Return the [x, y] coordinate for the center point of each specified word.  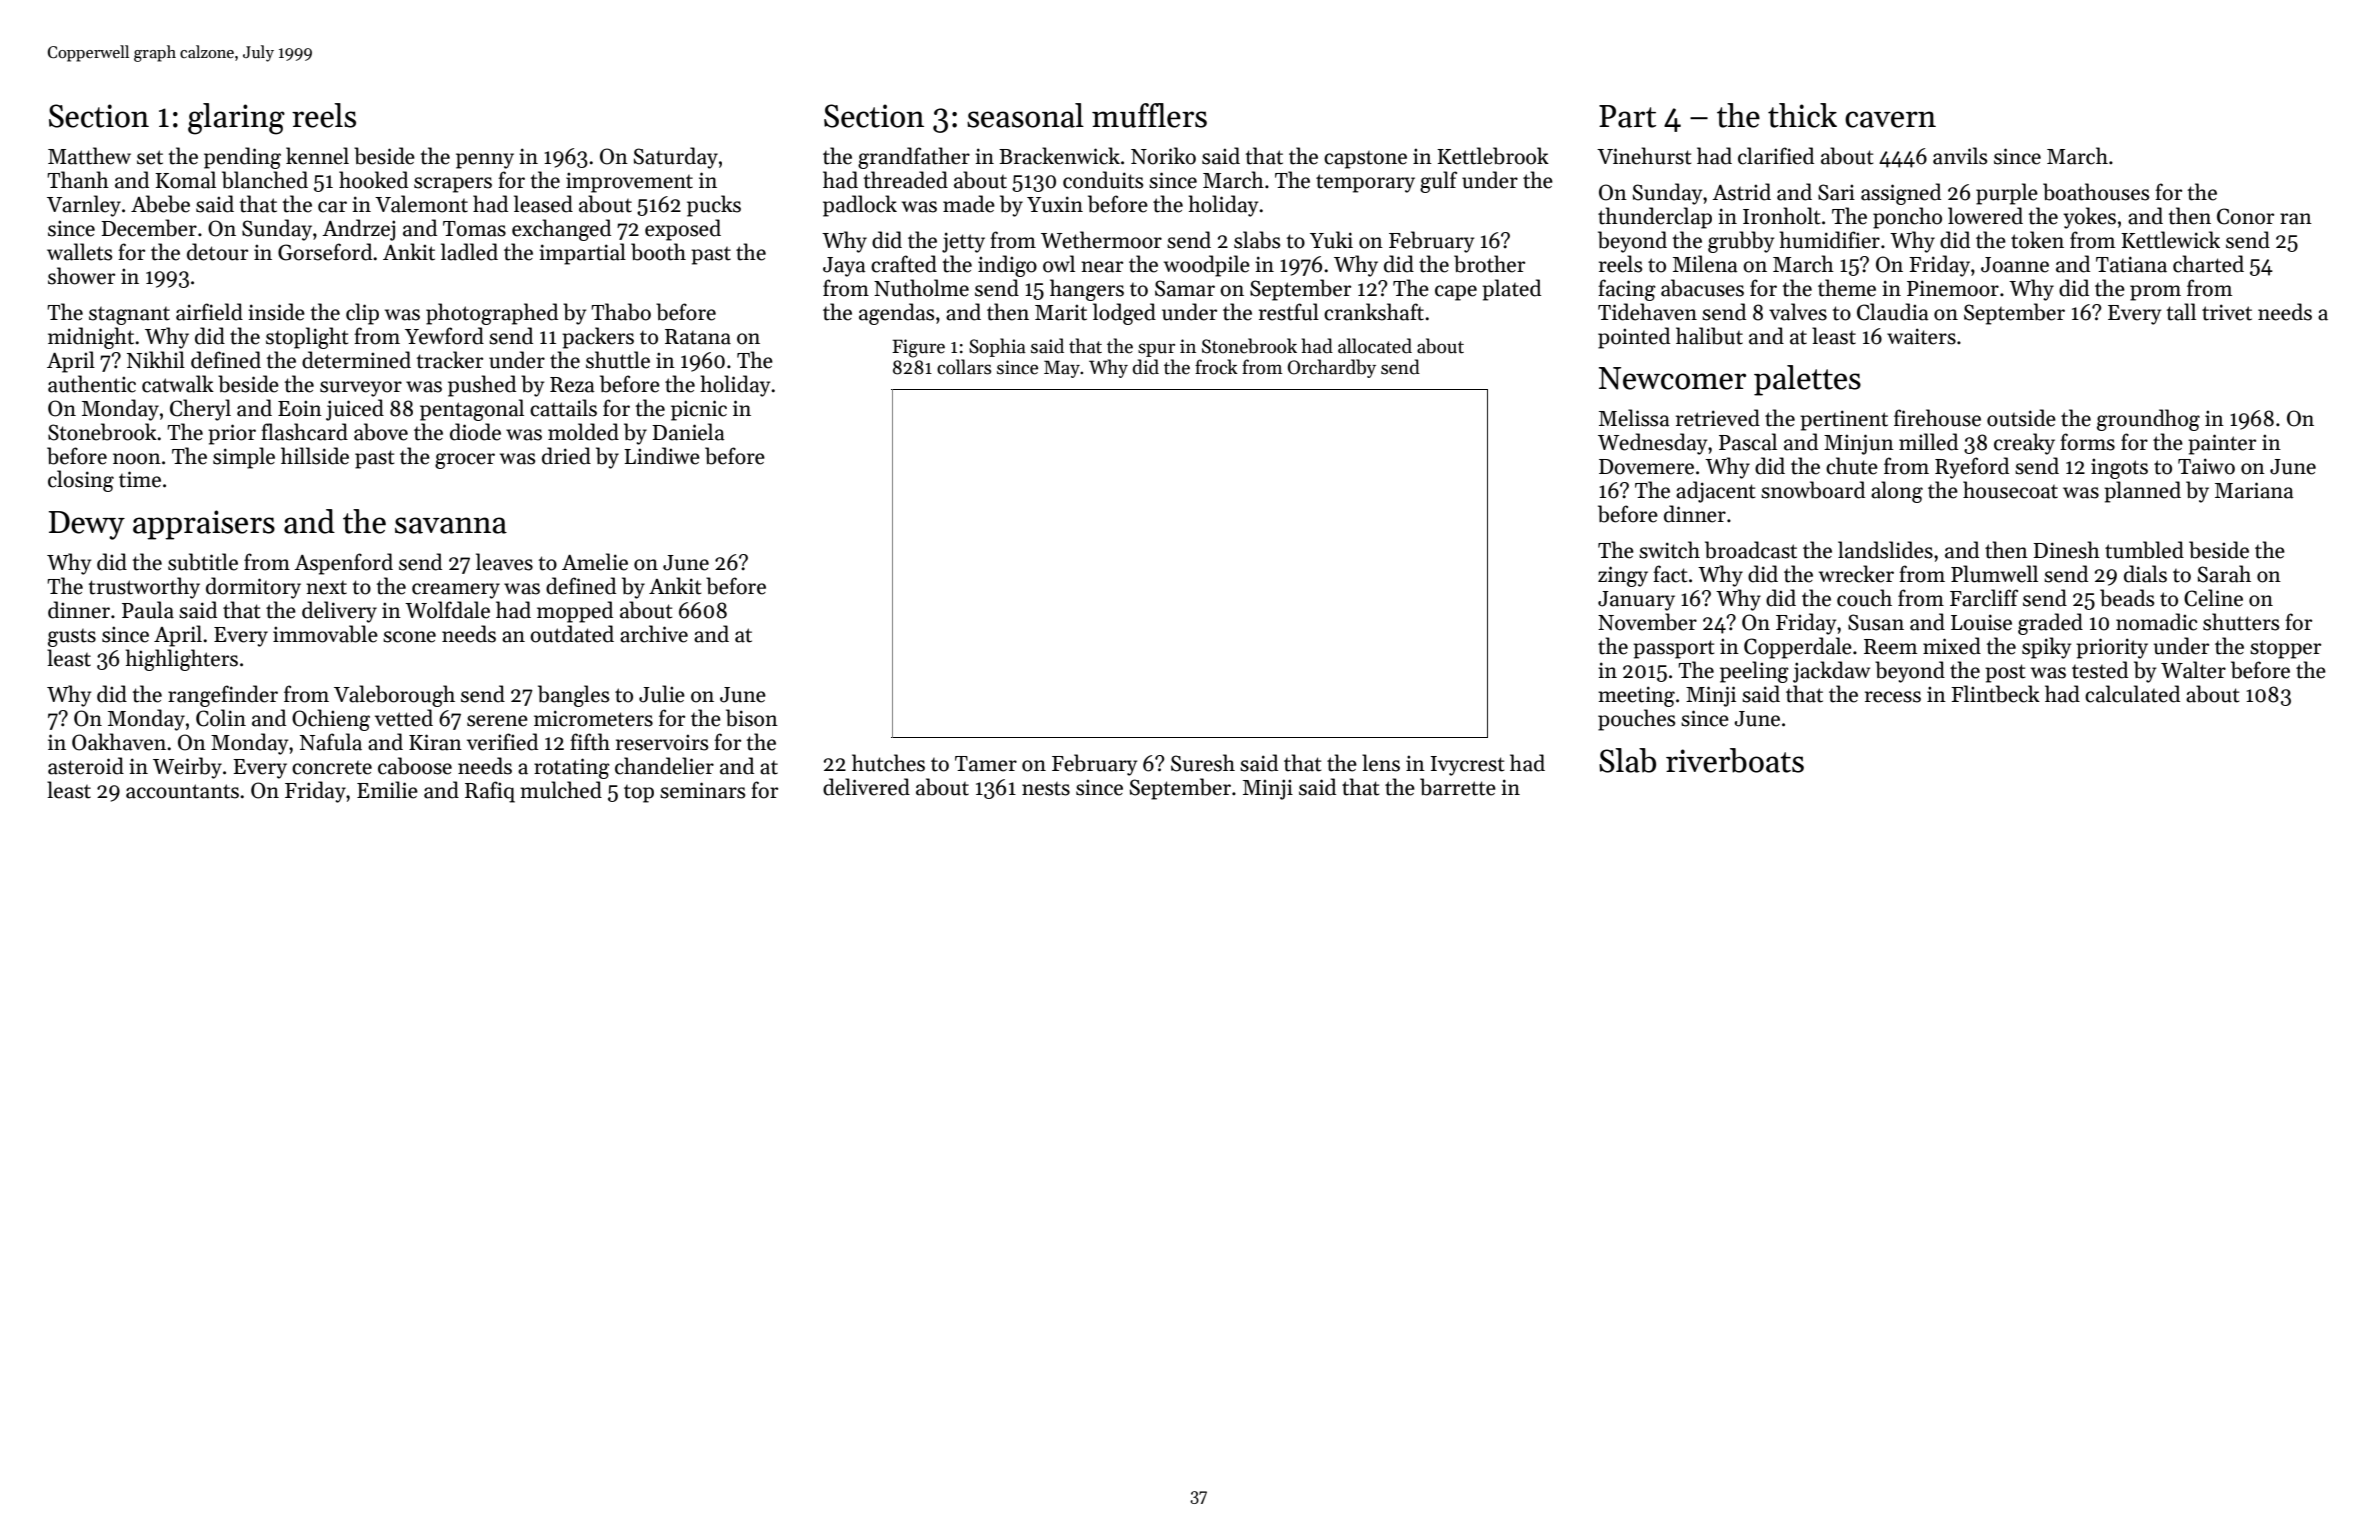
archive [654, 634]
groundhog [2148, 420]
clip [362, 314]
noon [137, 459]
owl [1059, 264]
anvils [1960, 156]
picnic [699, 410]
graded [2050, 624]
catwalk [178, 384]
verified [502, 742]
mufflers [1149, 115]
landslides [1885, 550]
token [2037, 240]
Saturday [676, 158]
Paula [148, 610]
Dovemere [1646, 467]
